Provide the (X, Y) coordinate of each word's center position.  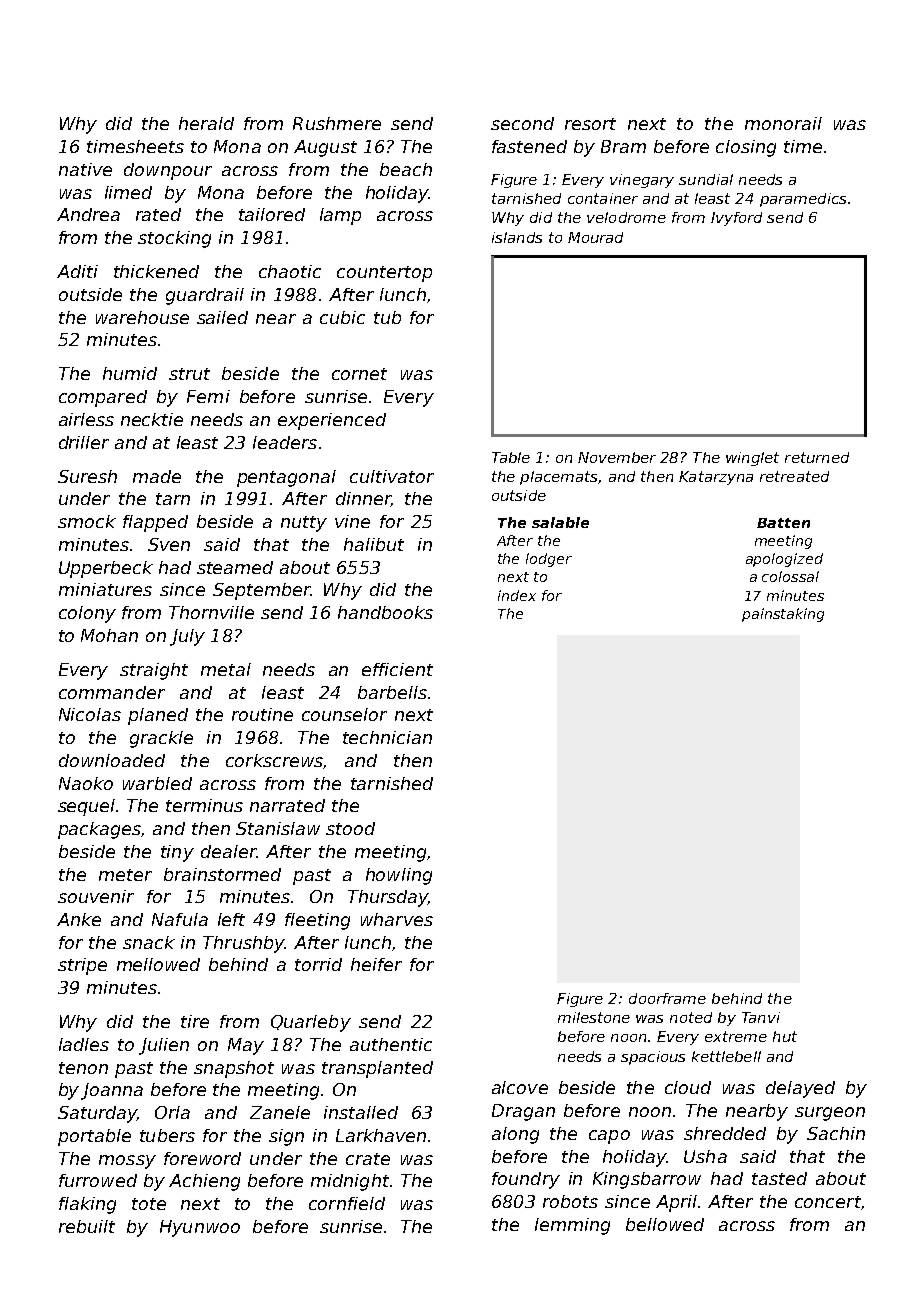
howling (399, 876)
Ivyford (736, 219)
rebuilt (87, 1226)
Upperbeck (106, 569)
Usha (705, 1156)
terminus (204, 805)
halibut (374, 544)
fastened (529, 146)
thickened (156, 271)
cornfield (347, 1203)
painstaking (783, 615)
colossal (790, 576)
